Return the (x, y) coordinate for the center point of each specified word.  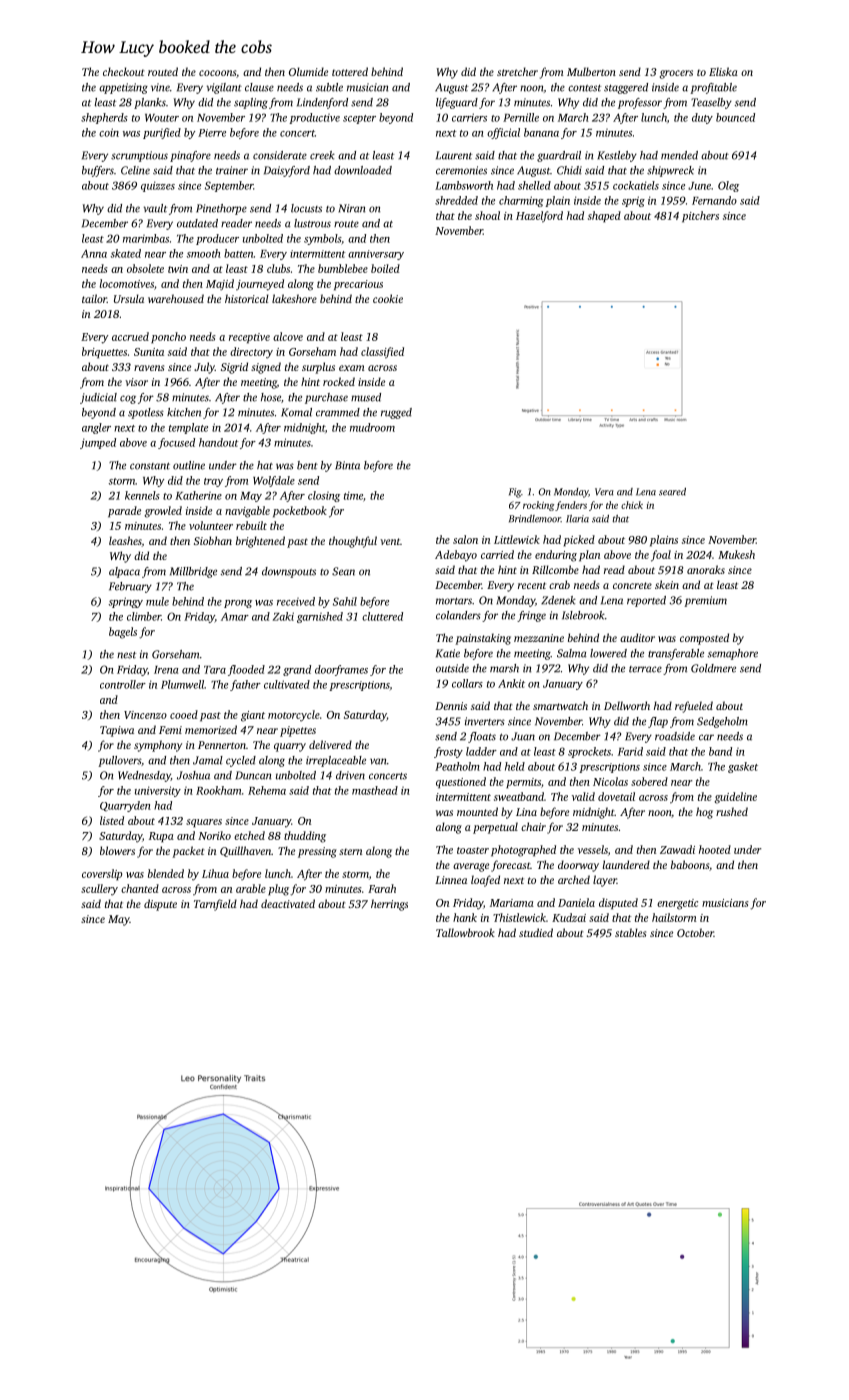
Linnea (451, 880)
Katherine (198, 495)
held (515, 766)
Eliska (723, 71)
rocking (538, 506)
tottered (350, 71)
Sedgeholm (722, 722)
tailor (94, 298)
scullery (99, 890)
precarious (358, 285)
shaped (604, 217)
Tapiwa (117, 731)
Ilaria (577, 519)
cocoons (217, 73)
